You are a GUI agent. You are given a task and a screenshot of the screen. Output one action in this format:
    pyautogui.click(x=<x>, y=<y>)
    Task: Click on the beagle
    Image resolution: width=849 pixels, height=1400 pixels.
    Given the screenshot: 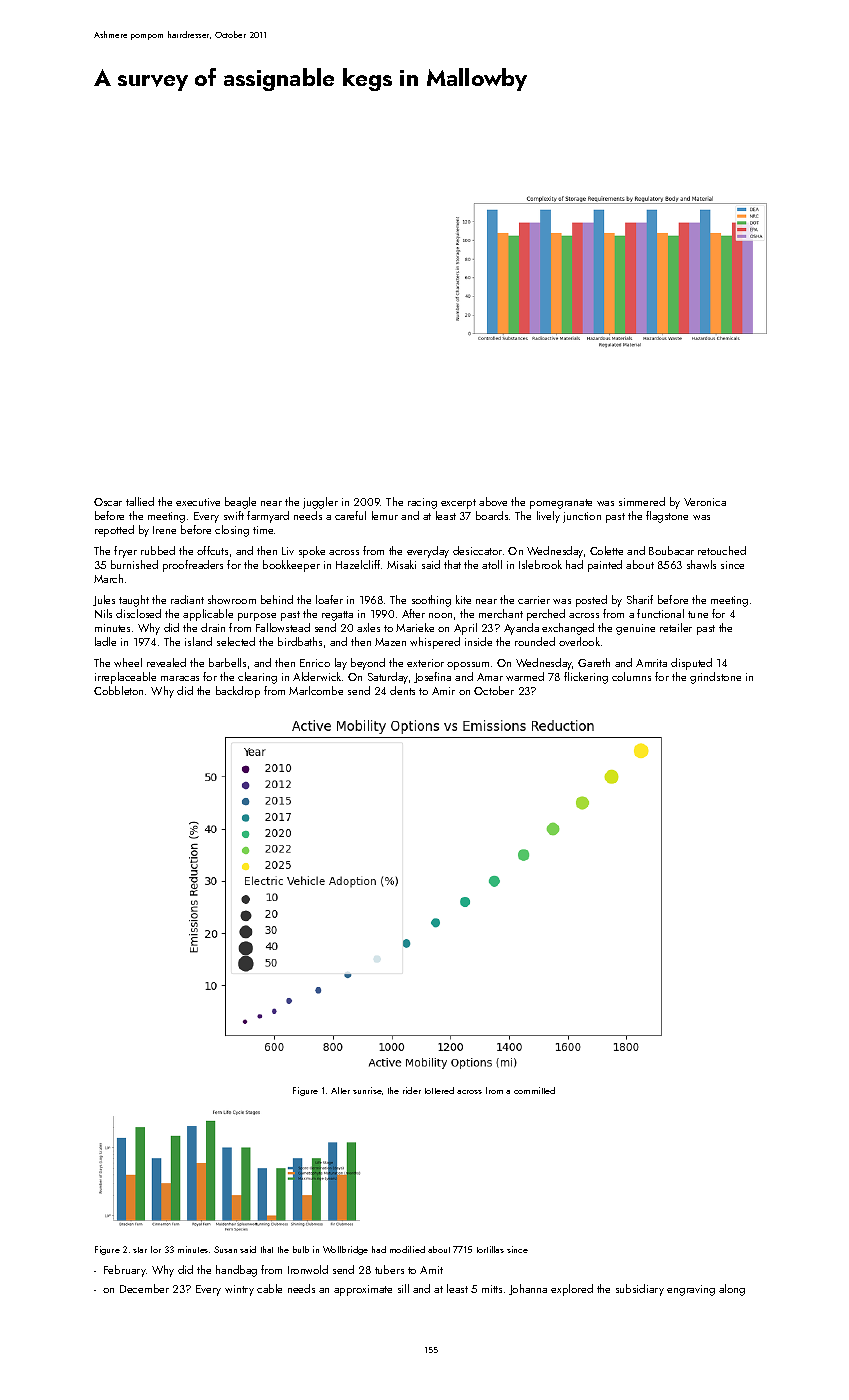 What is the action you would take?
    pyautogui.click(x=240, y=503)
